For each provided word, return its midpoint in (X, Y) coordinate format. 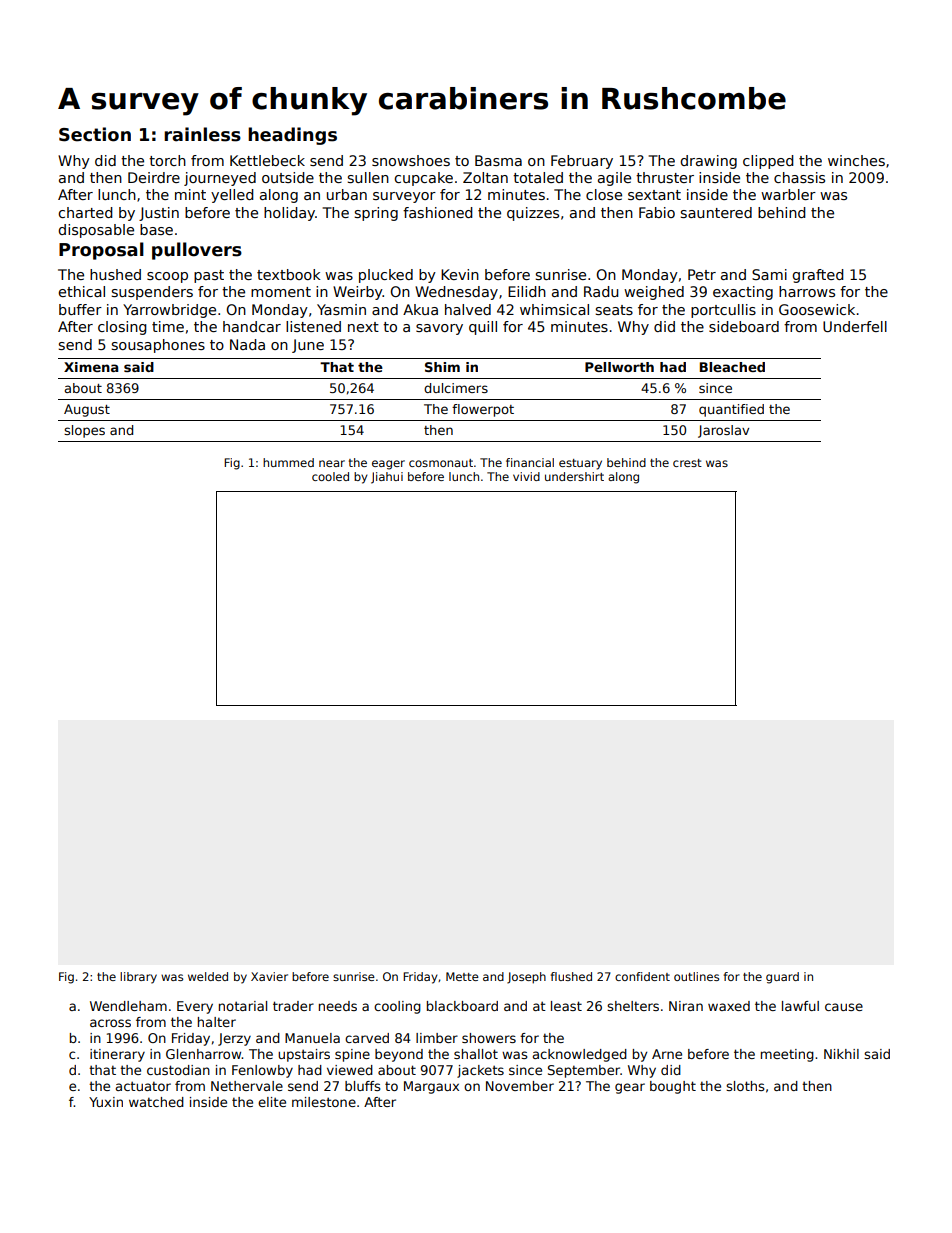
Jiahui (387, 478)
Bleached (732, 367)
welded (208, 976)
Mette (462, 976)
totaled (538, 177)
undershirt (574, 476)
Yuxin (106, 1102)
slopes (84, 431)
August (87, 410)
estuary (580, 464)
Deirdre (154, 177)
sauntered (716, 212)
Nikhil (841, 1054)
